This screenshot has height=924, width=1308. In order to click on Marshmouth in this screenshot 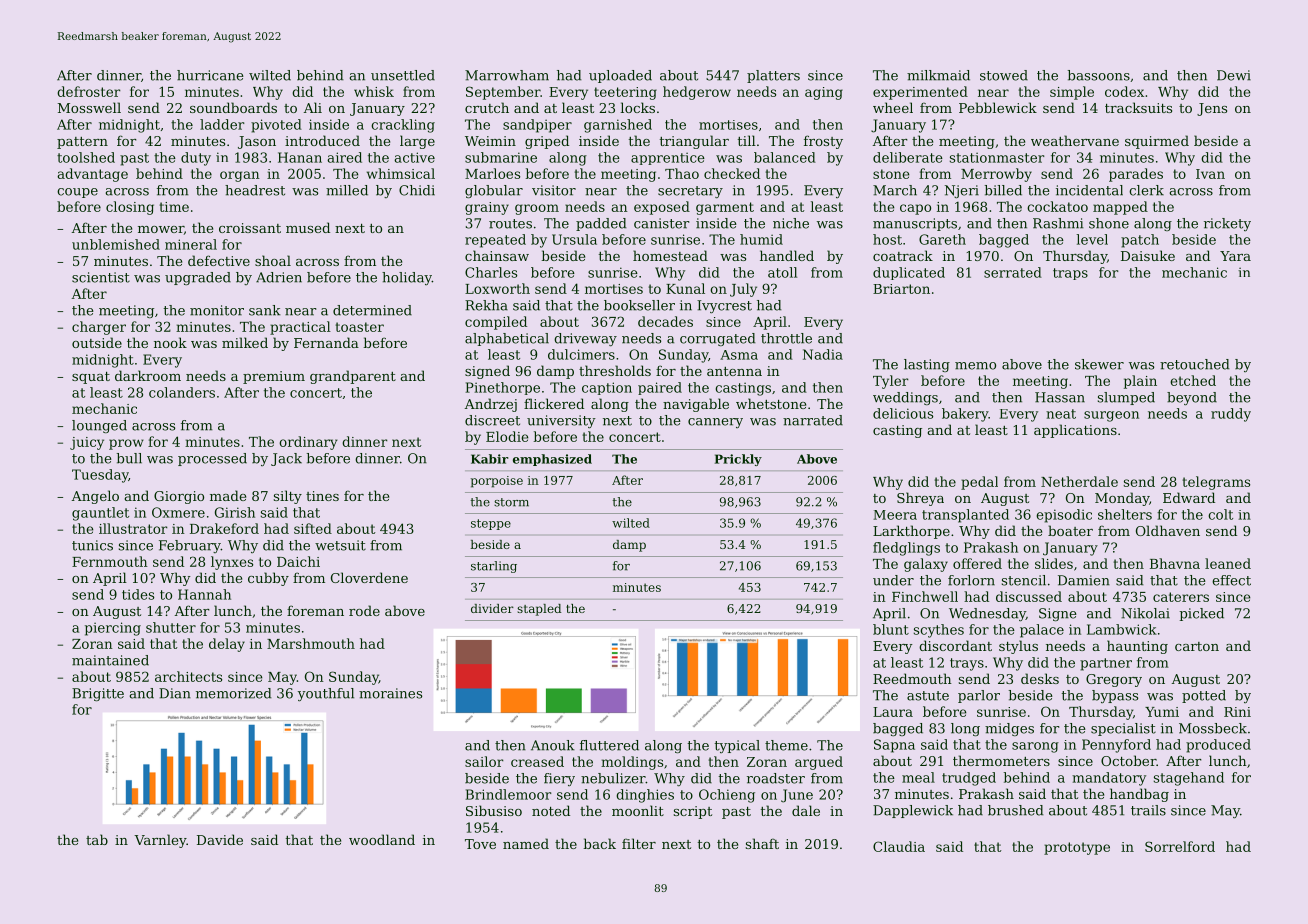, I will do `click(311, 643)`.
